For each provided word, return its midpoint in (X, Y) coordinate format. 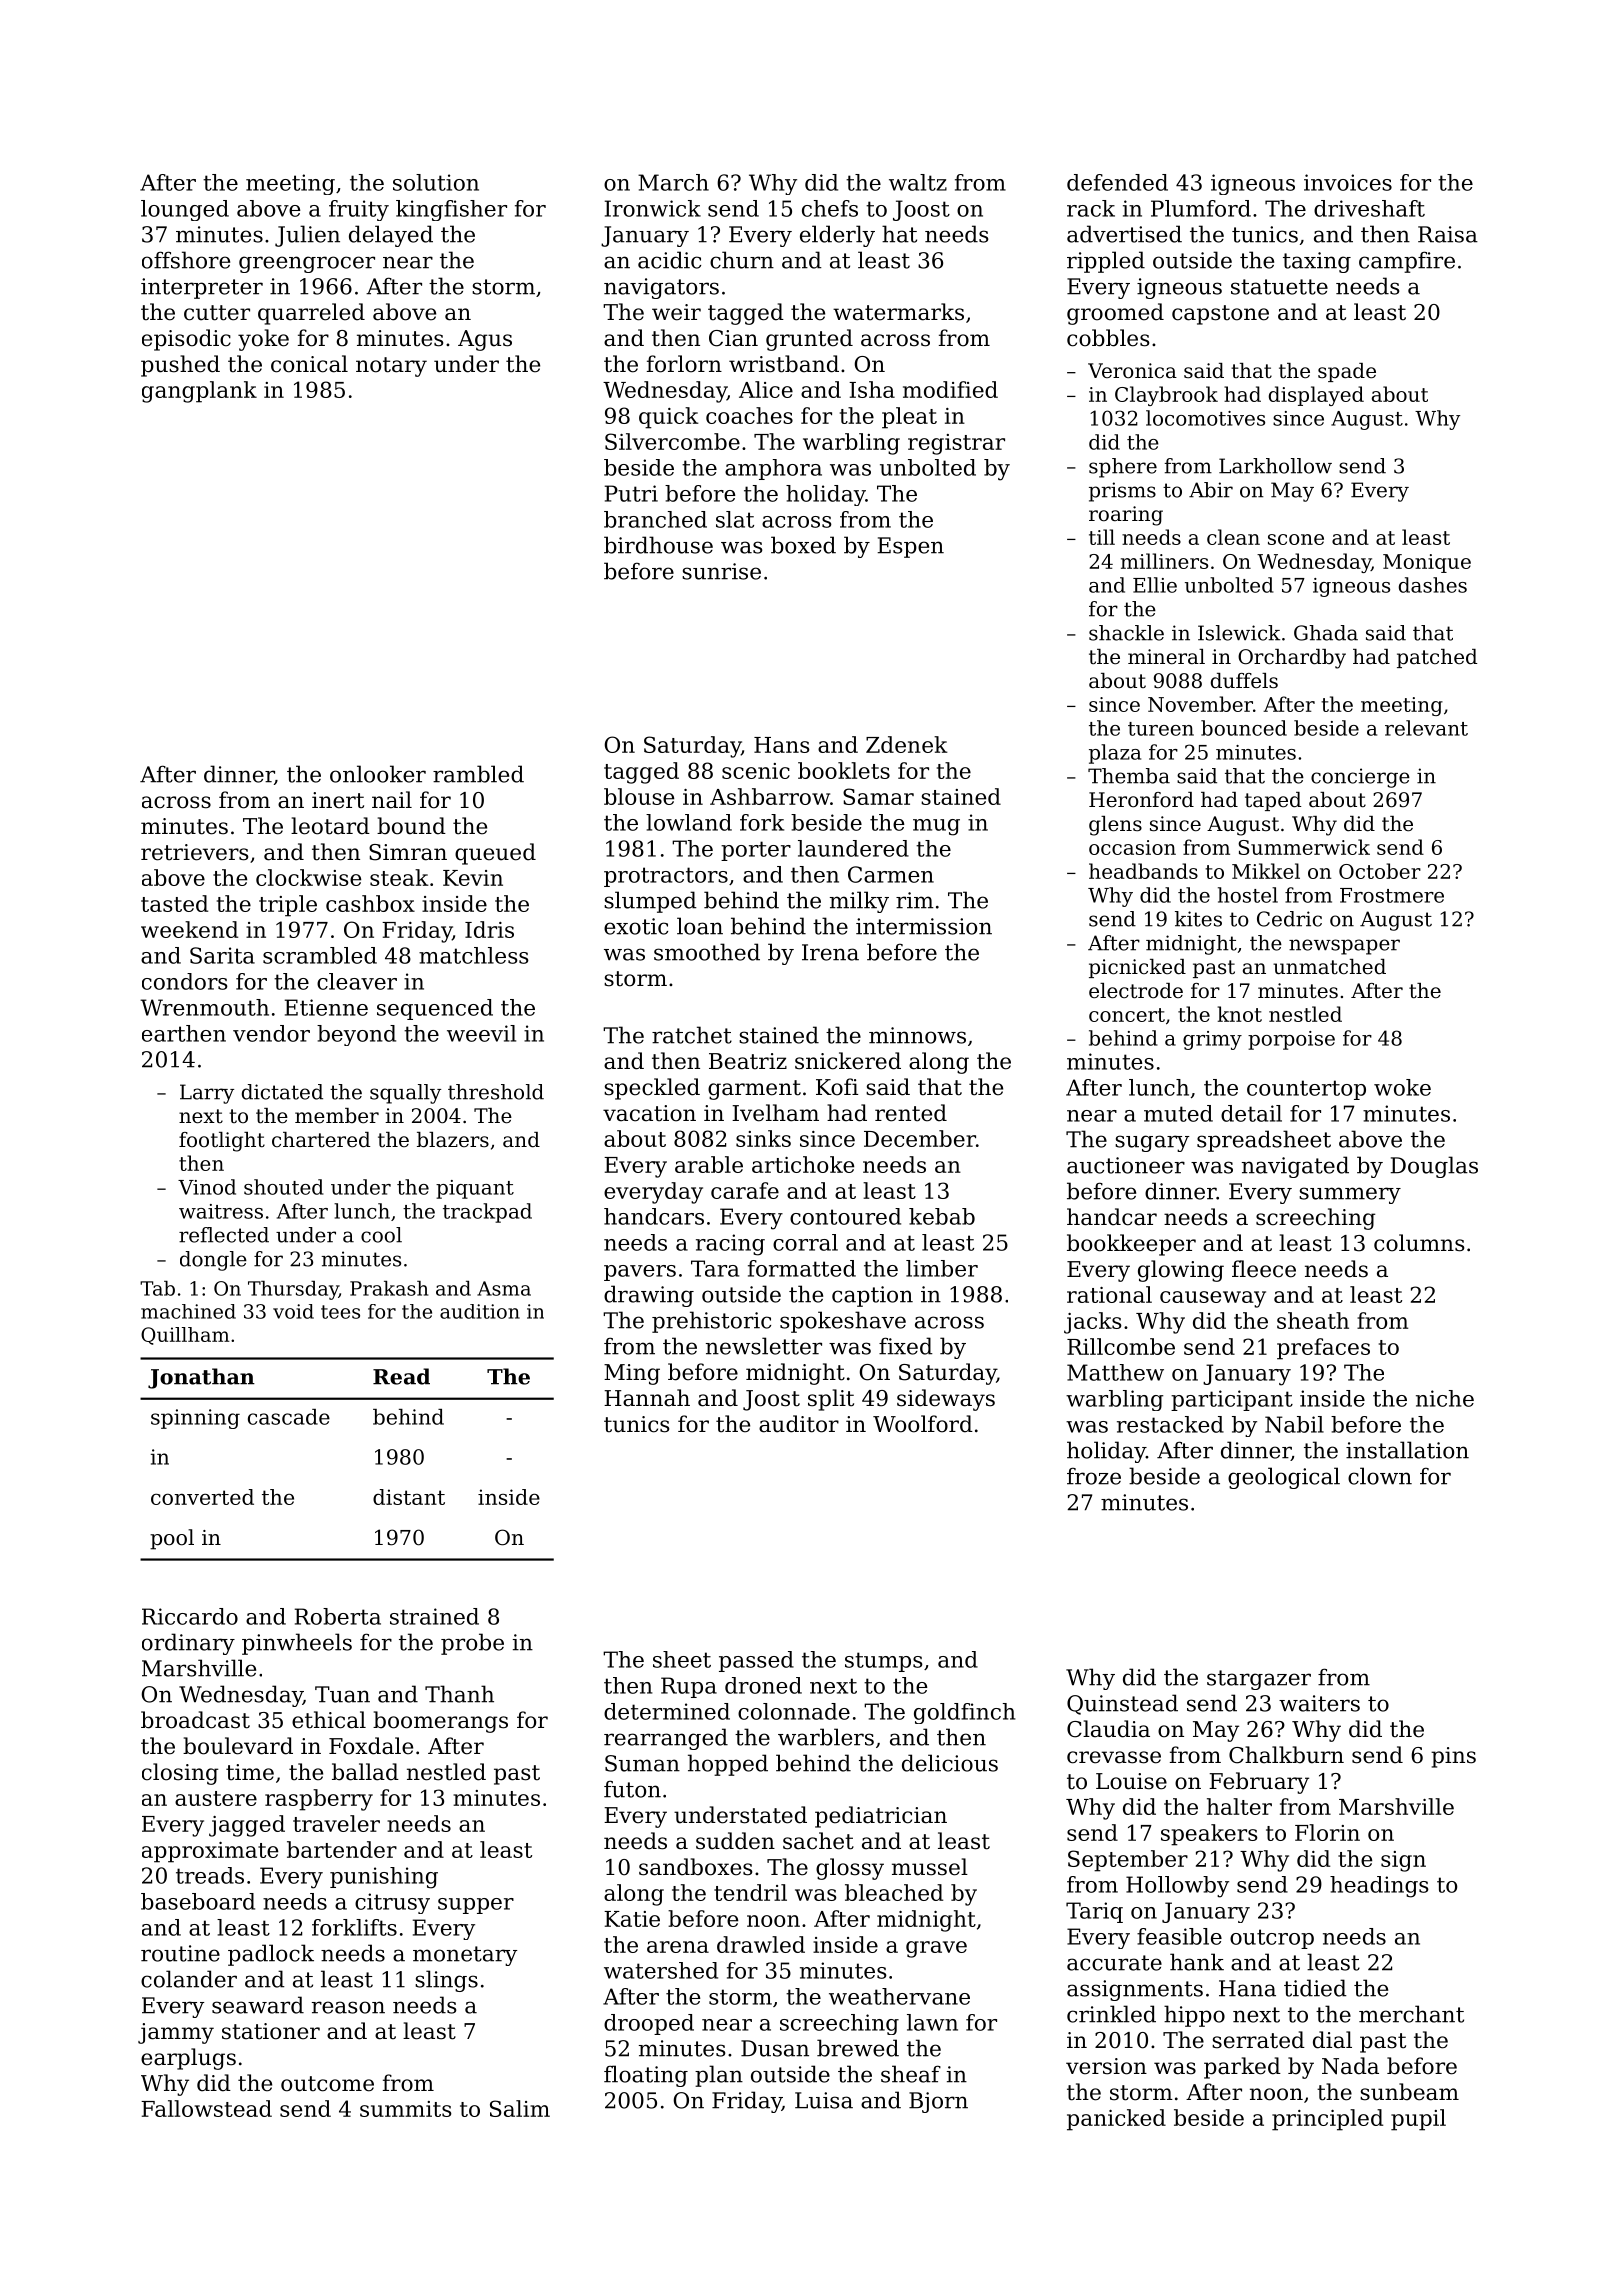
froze (1094, 1476)
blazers (453, 1140)
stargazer (1259, 1680)
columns (1419, 1243)
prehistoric (711, 1322)
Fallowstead (206, 2108)
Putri (631, 493)
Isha (872, 389)
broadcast (195, 1720)
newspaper (1344, 947)
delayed (391, 236)
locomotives (1205, 418)
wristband (784, 364)
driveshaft (1369, 208)
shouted (284, 1187)
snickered (848, 1061)
